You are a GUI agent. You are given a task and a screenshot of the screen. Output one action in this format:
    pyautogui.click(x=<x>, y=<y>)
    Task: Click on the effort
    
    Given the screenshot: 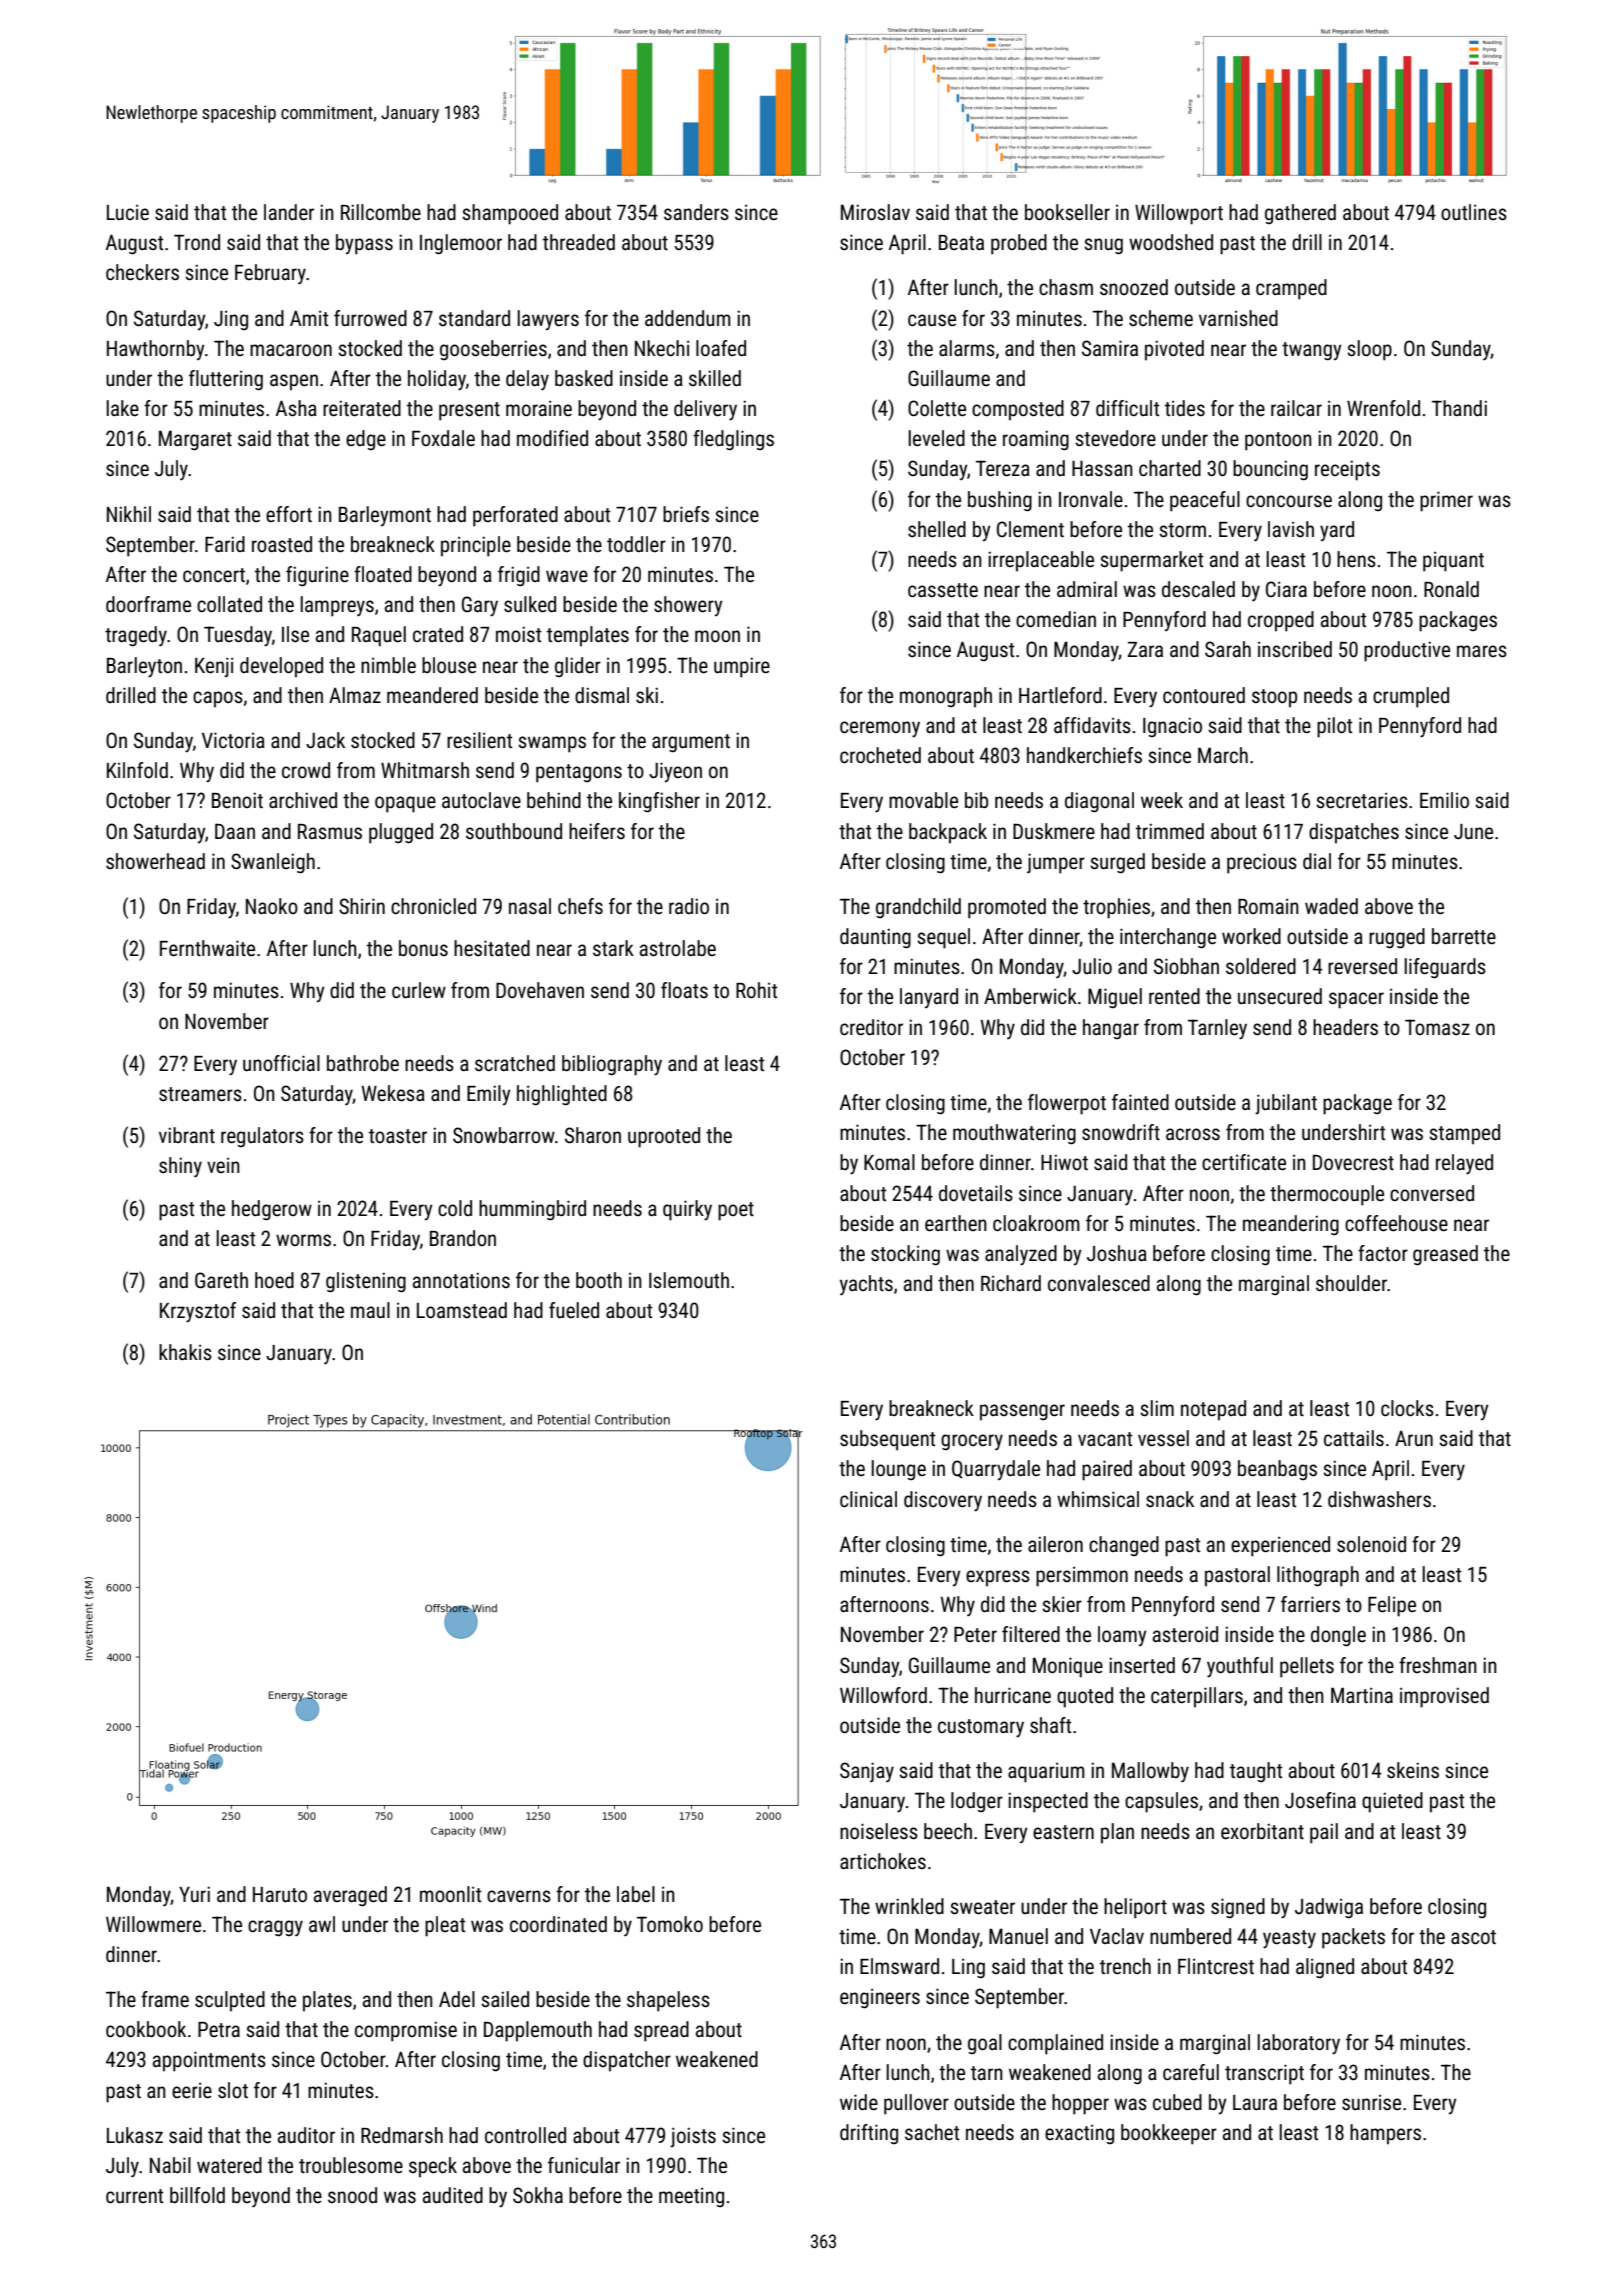 What is the action you would take?
    pyautogui.click(x=289, y=514)
